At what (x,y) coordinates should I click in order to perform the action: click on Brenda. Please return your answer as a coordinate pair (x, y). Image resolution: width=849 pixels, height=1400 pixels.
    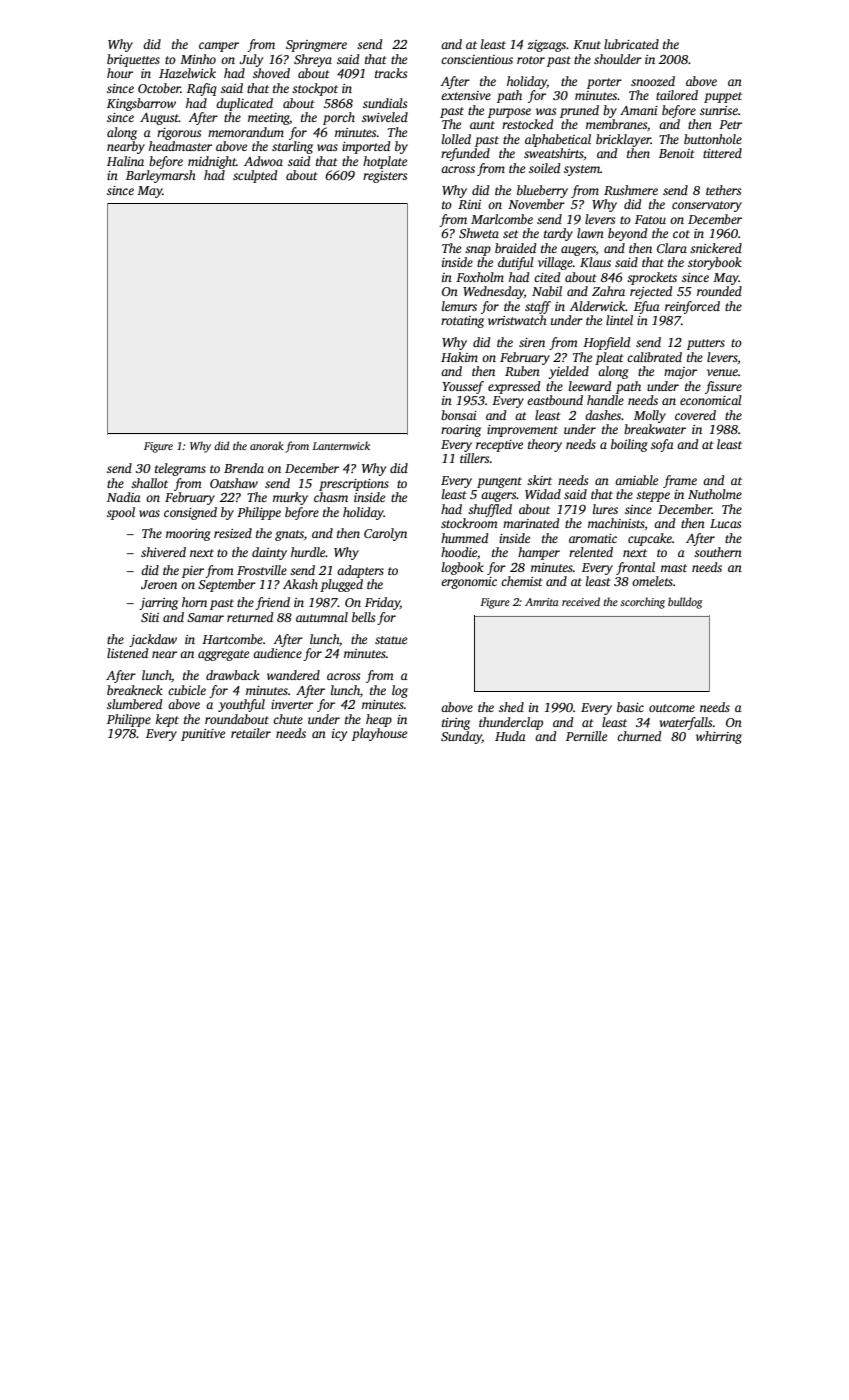
    Looking at the image, I should click on (244, 468).
